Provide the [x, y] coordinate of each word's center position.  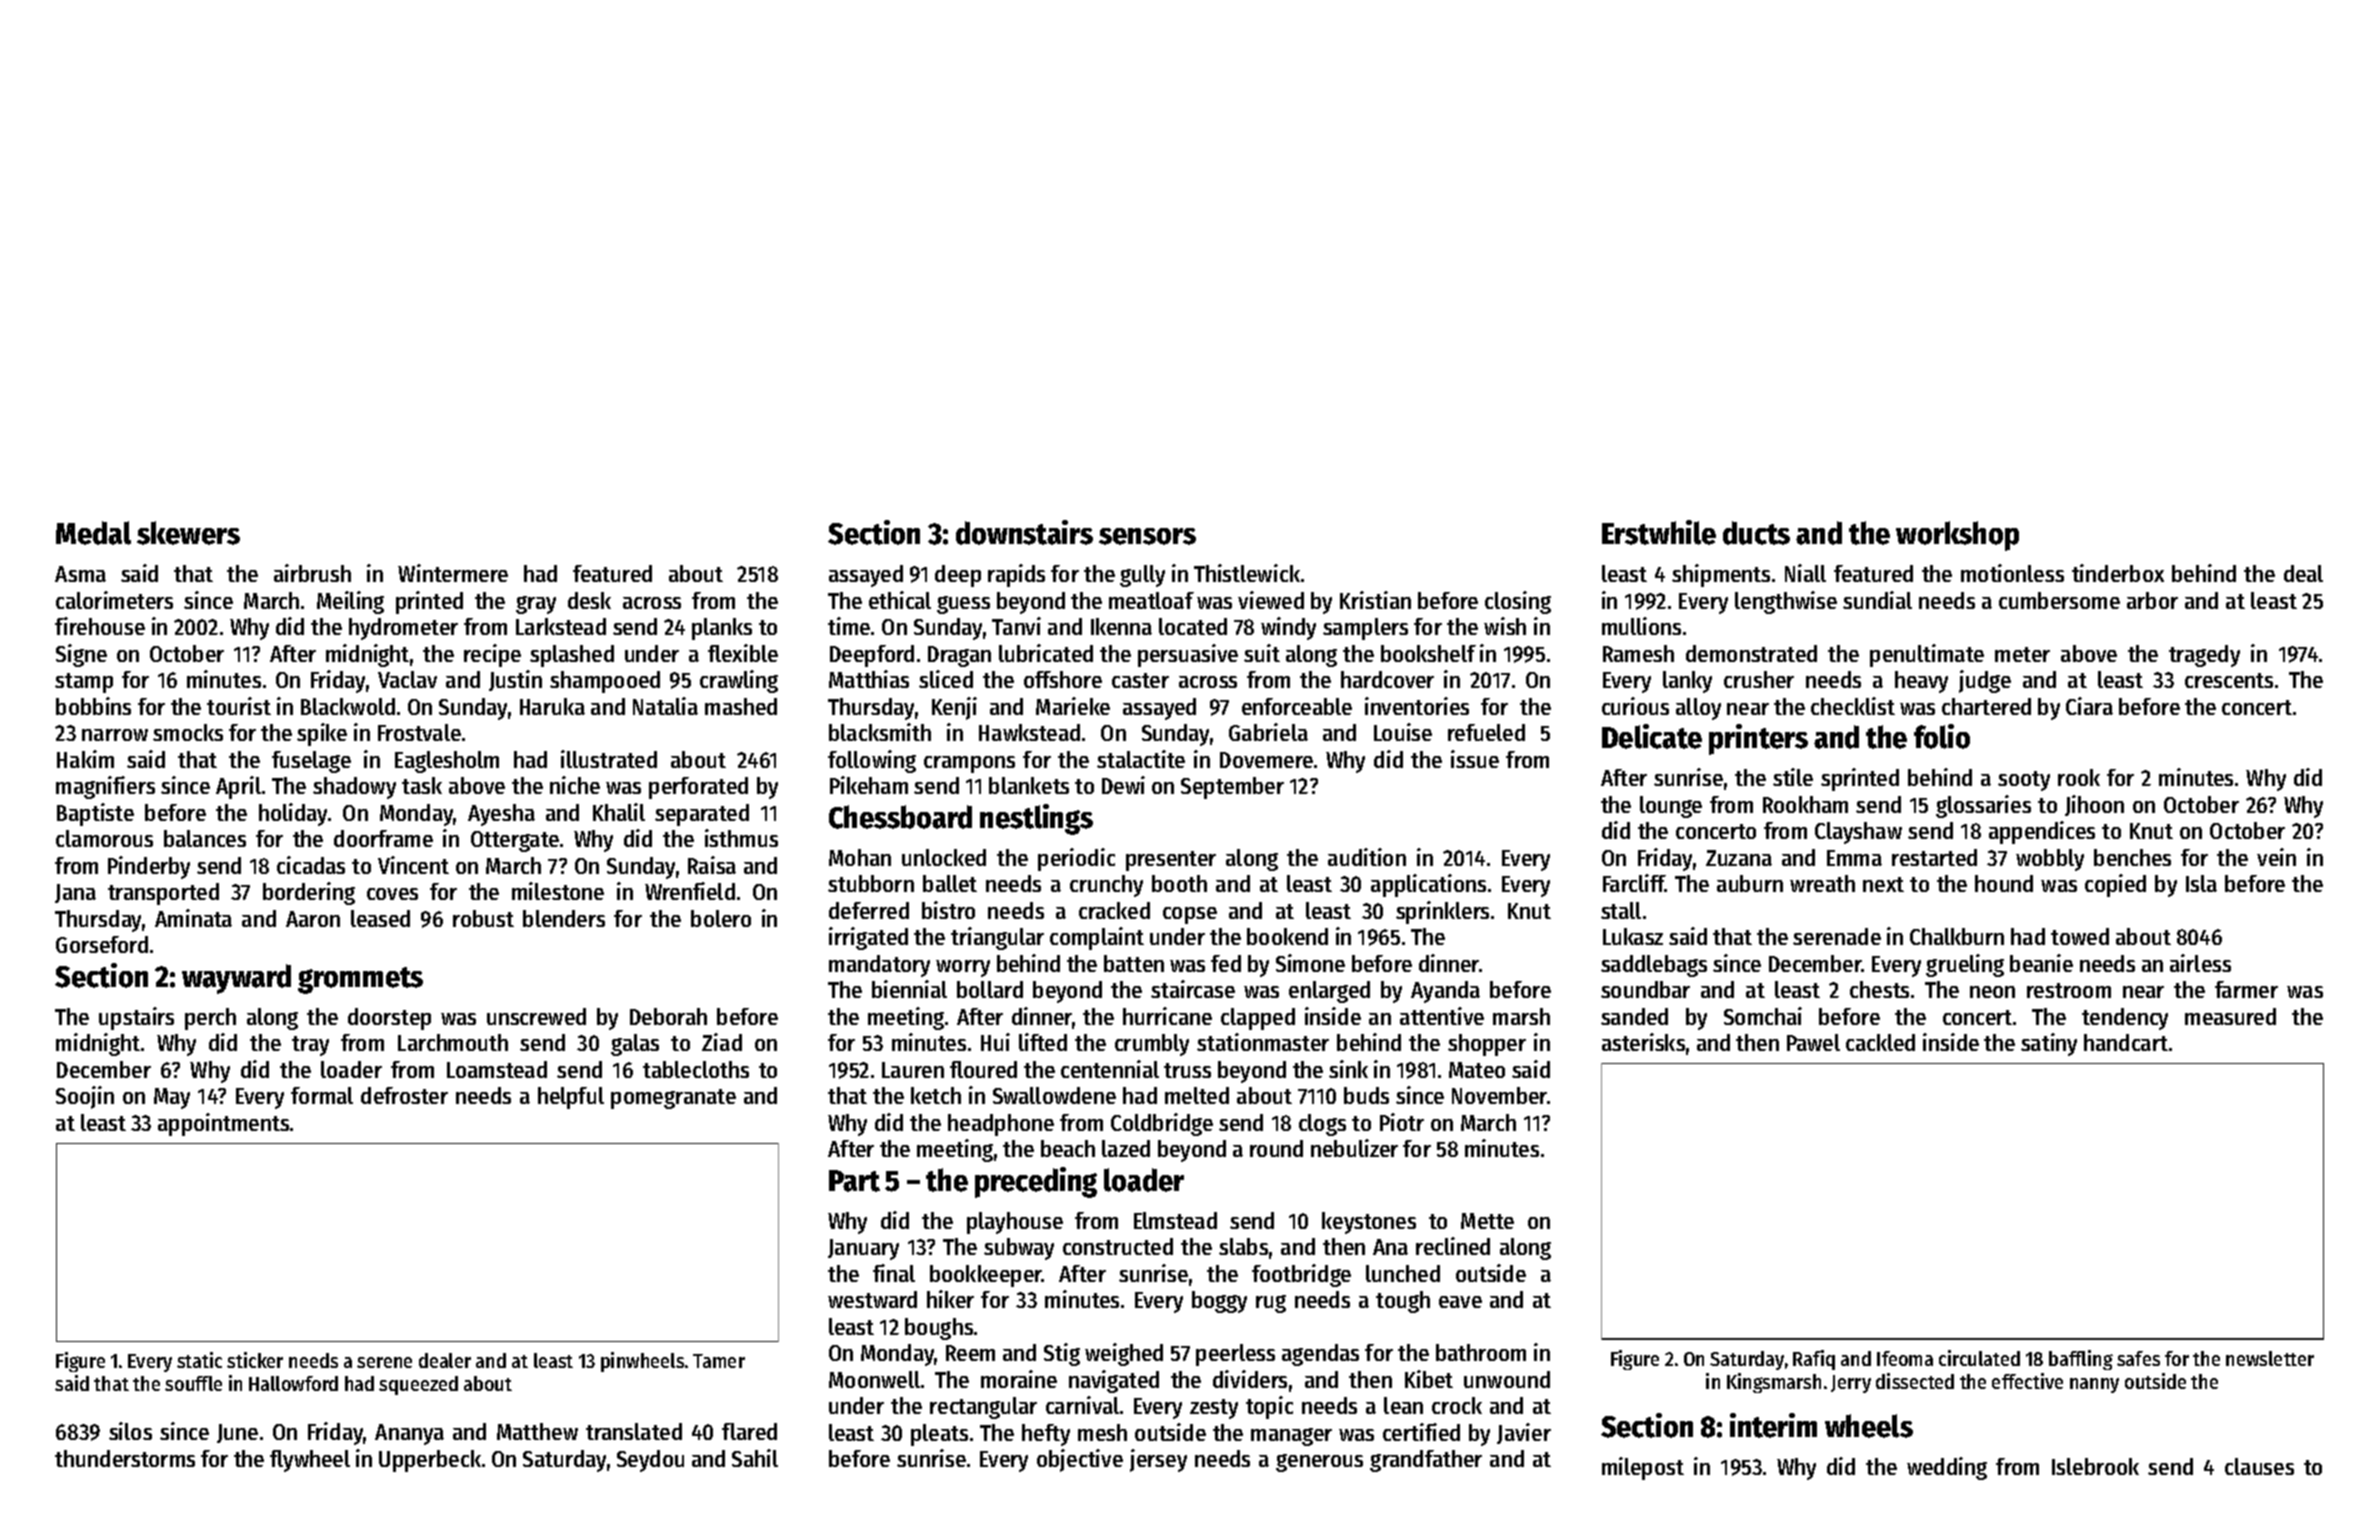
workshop [1957, 536]
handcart [2126, 1042]
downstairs [1024, 532]
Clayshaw [1858, 833]
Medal [93, 533]
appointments [223, 1124]
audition [1367, 857]
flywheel [310, 1461]
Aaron [313, 919]
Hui [995, 1042]
